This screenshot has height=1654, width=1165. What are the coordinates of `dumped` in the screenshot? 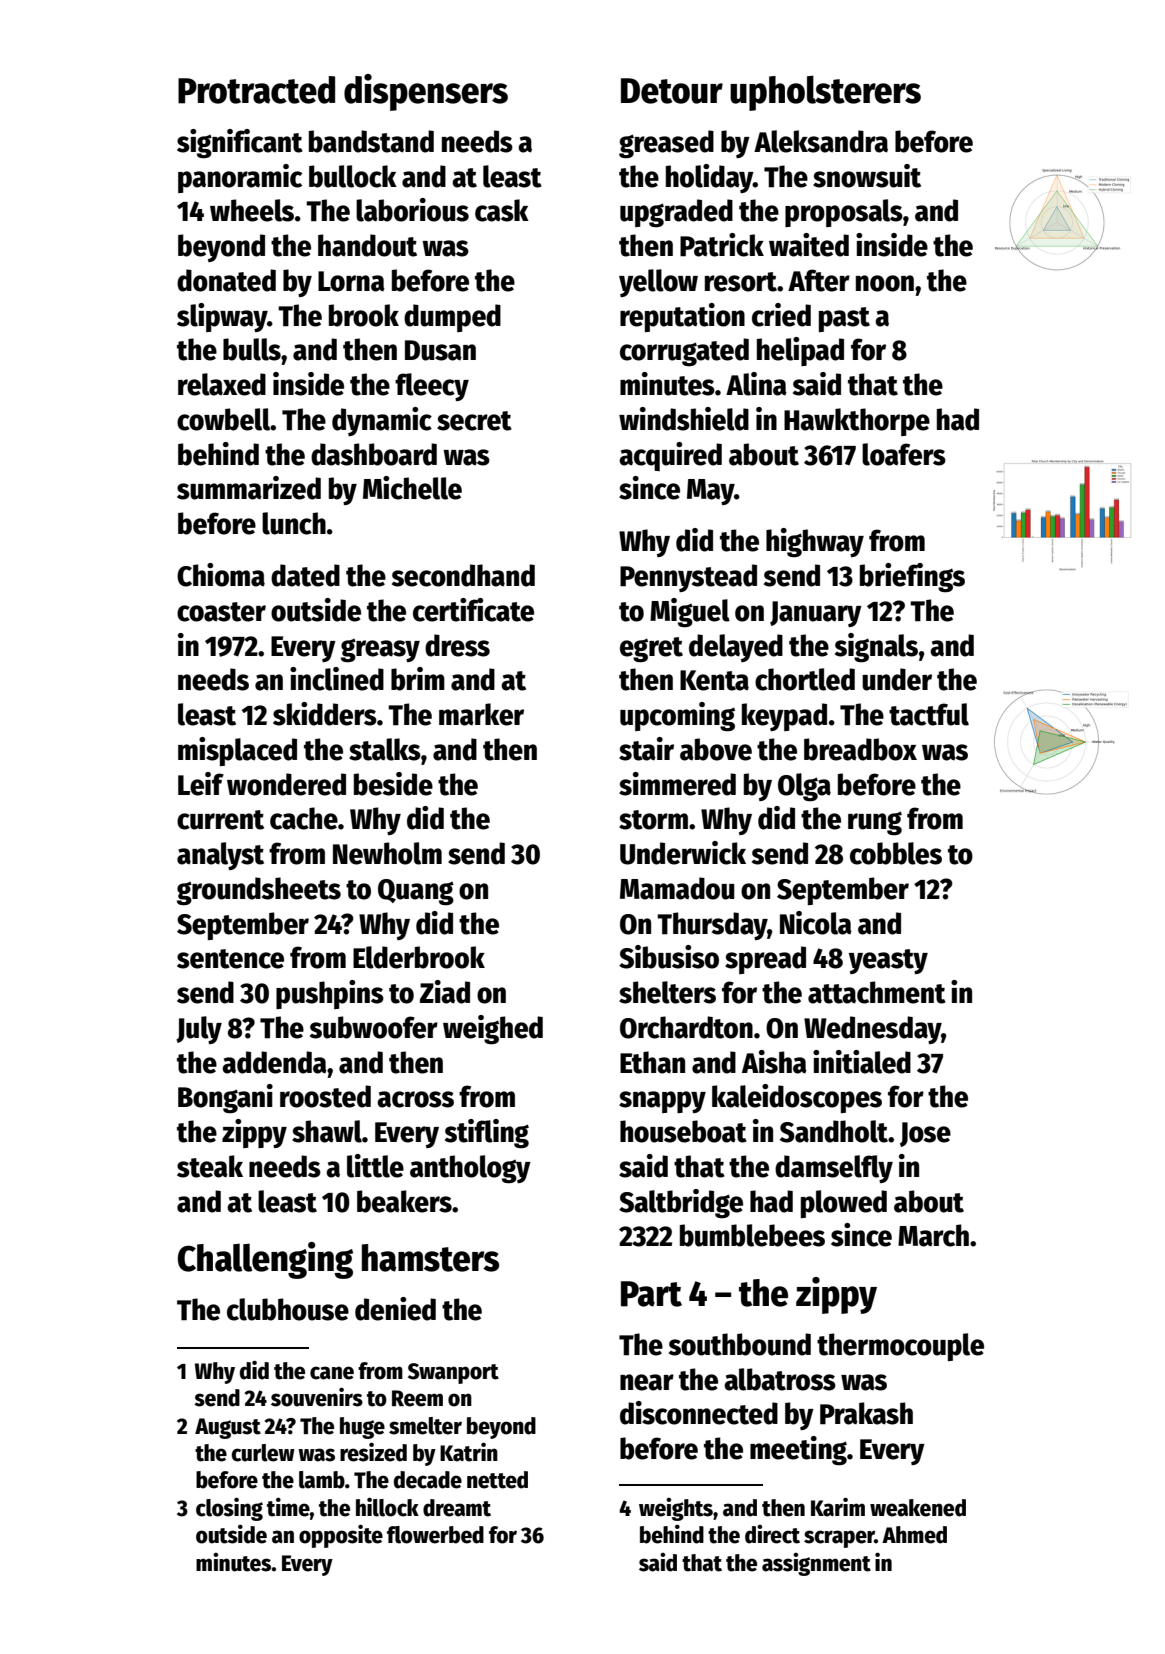 It's located at (452, 318).
